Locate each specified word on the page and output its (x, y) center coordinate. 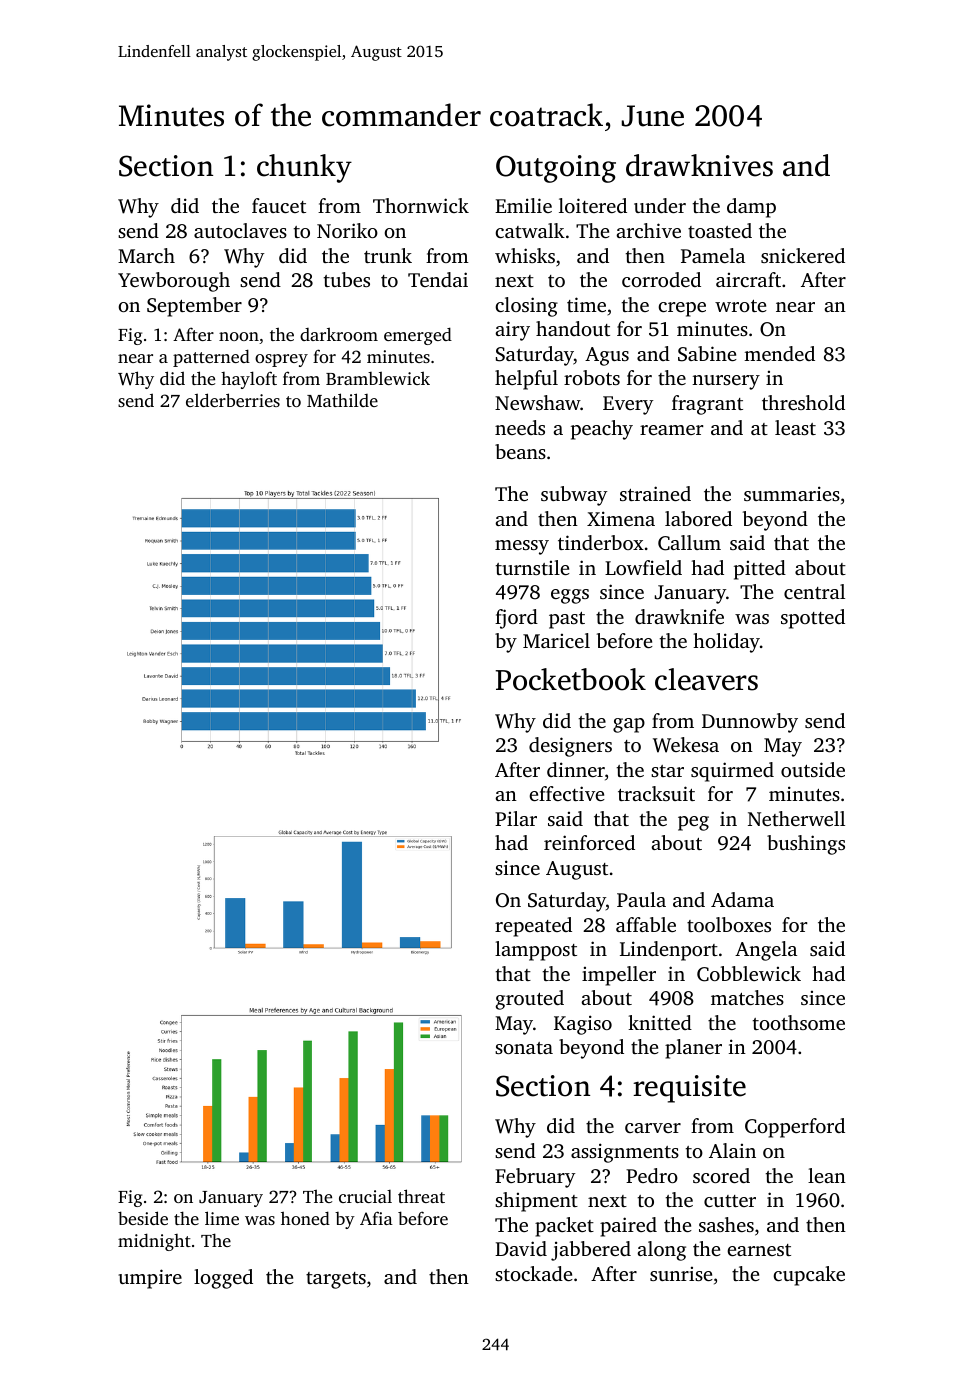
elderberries (233, 400)
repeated (533, 927)
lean (827, 1175)
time (586, 304)
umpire (150, 1279)
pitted (760, 570)
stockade (534, 1273)
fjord (516, 619)
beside (143, 1218)
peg (693, 823)
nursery (726, 382)
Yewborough (174, 282)
